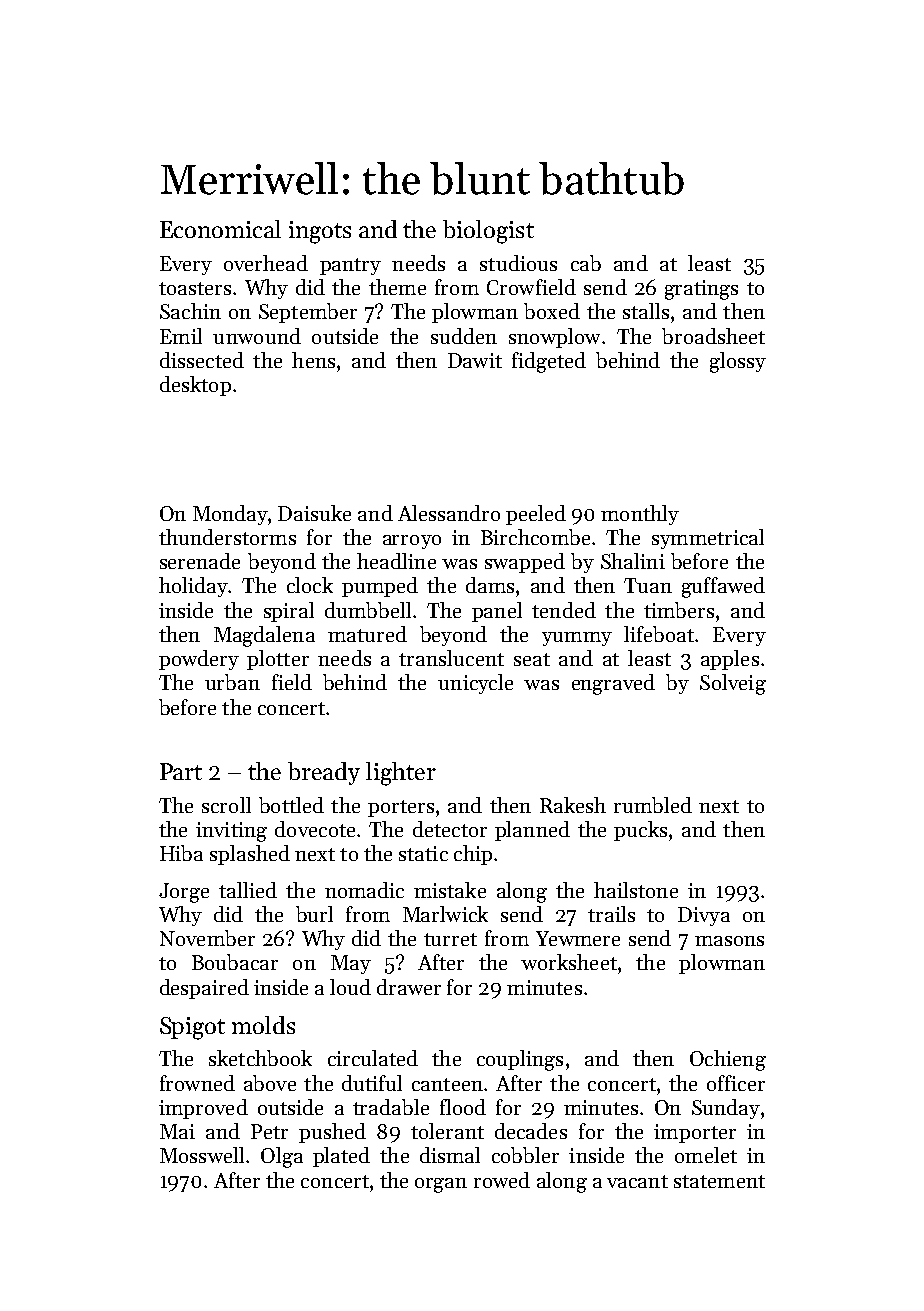 This document has width=924, height=1311. Describe the element at coordinates (266, 263) in the document. I see `overhead` at that location.
